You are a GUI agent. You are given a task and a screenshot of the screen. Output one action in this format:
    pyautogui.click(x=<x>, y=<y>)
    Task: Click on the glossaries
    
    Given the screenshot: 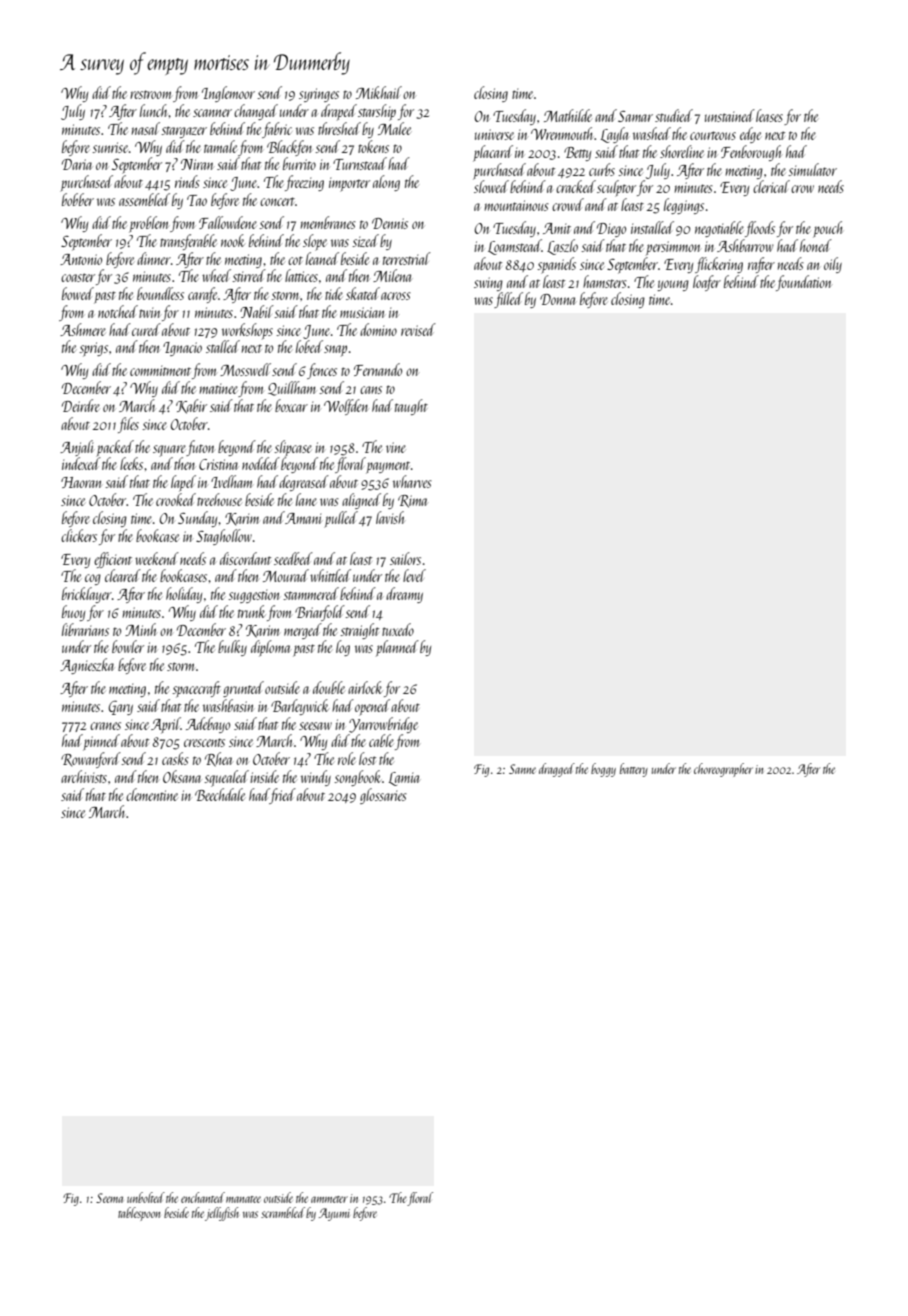 What is the action you would take?
    pyautogui.click(x=383, y=796)
